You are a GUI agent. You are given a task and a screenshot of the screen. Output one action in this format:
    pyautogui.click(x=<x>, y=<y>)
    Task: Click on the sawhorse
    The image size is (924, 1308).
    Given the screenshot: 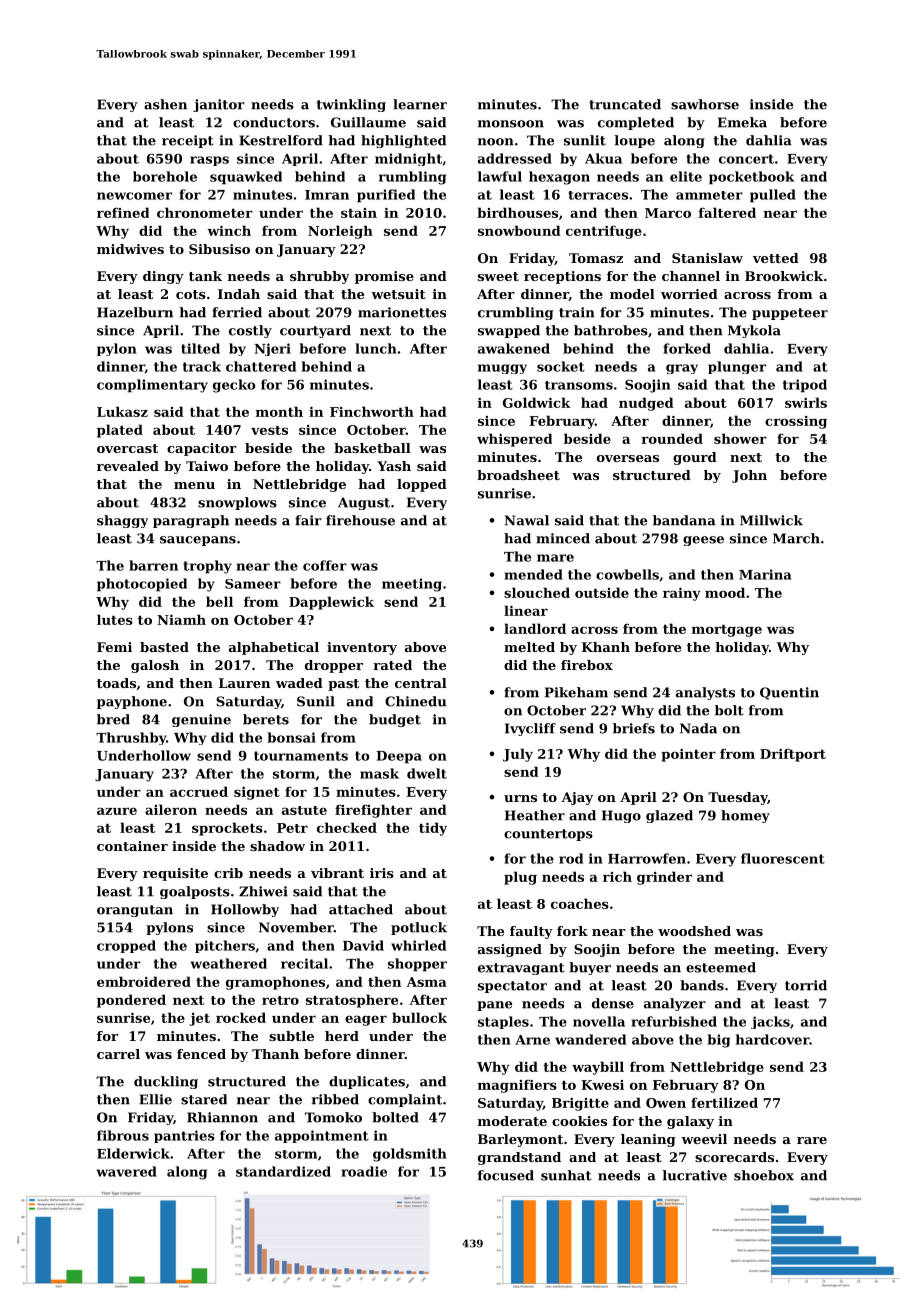 What is the action you would take?
    pyautogui.click(x=705, y=104)
